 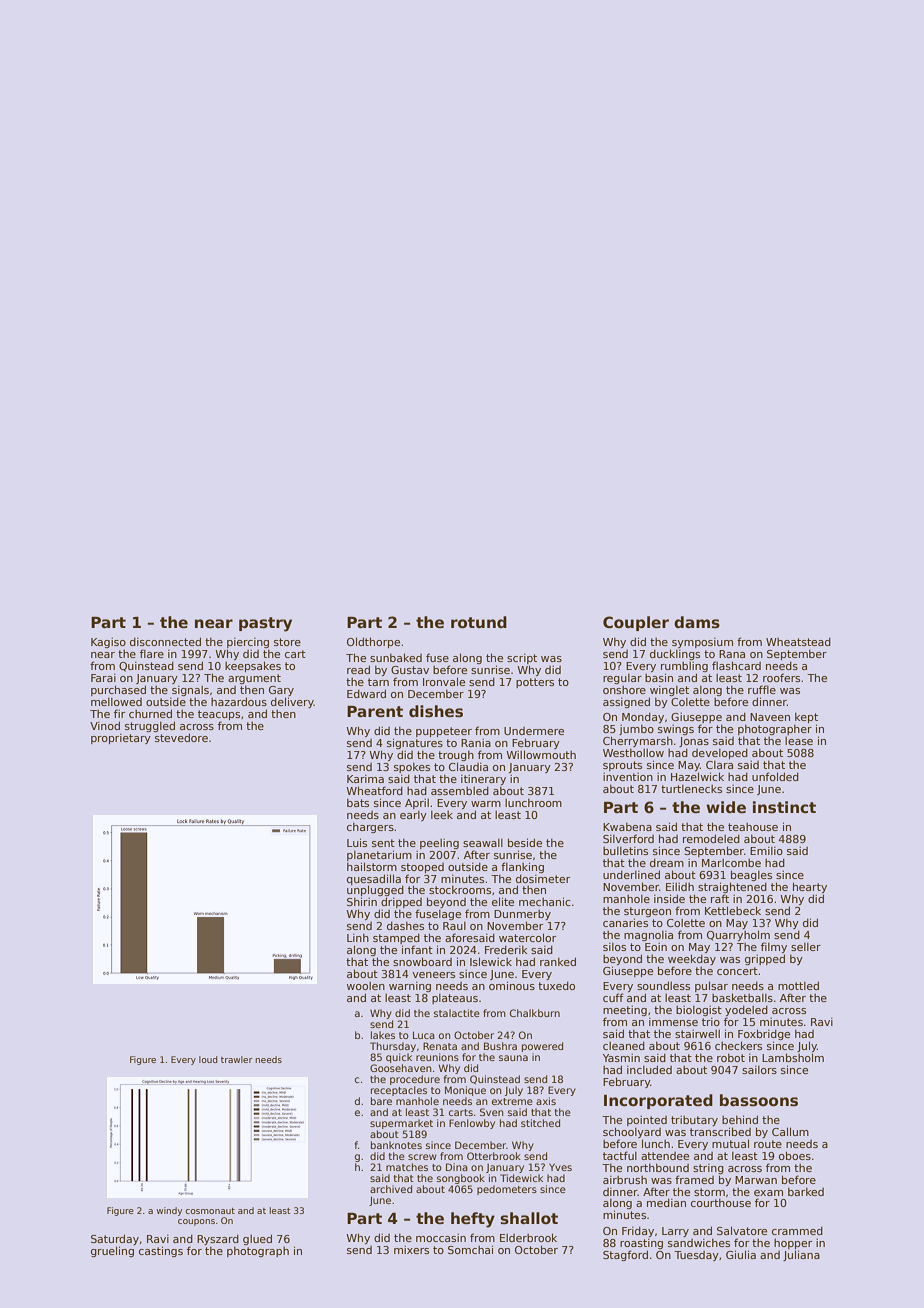 I want to click on Stagford, so click(x=625, y=1255).
